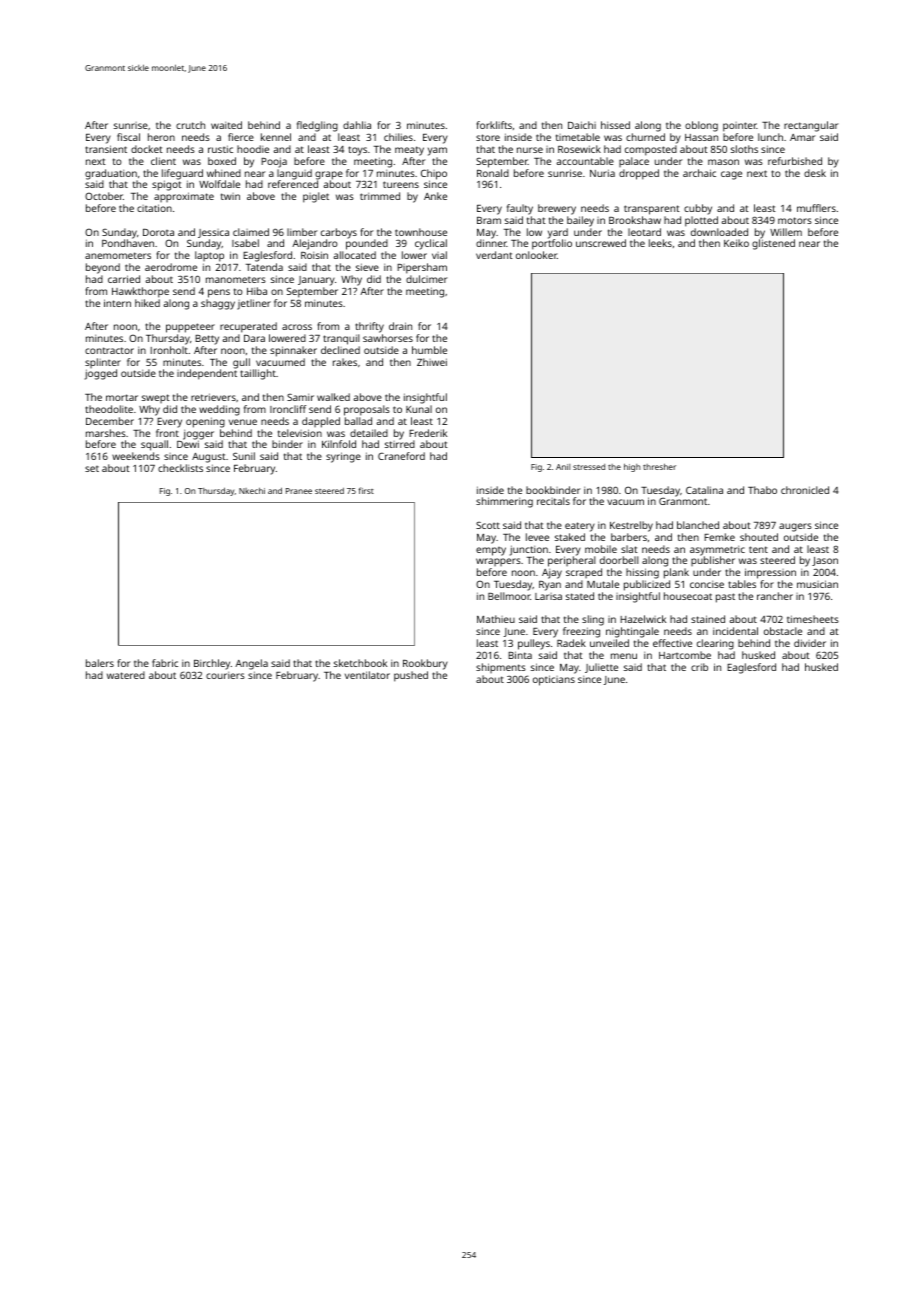 The width and height of the screenshot is (924, 1308). What do you see at coordinates (429, 350) in the screenshot?
I see `humble` at bounding box center [429, 350].
